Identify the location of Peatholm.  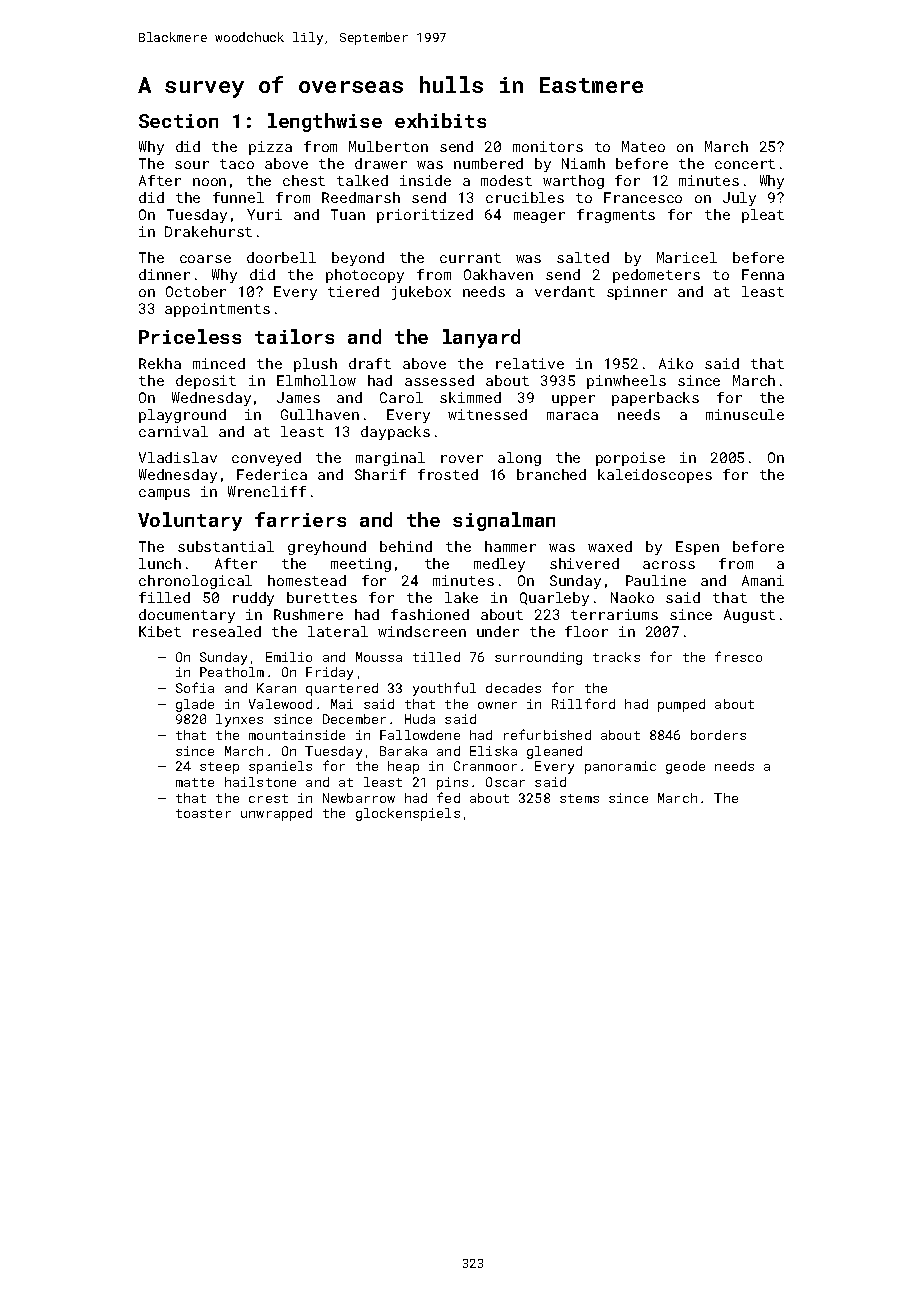
(232, 672).
